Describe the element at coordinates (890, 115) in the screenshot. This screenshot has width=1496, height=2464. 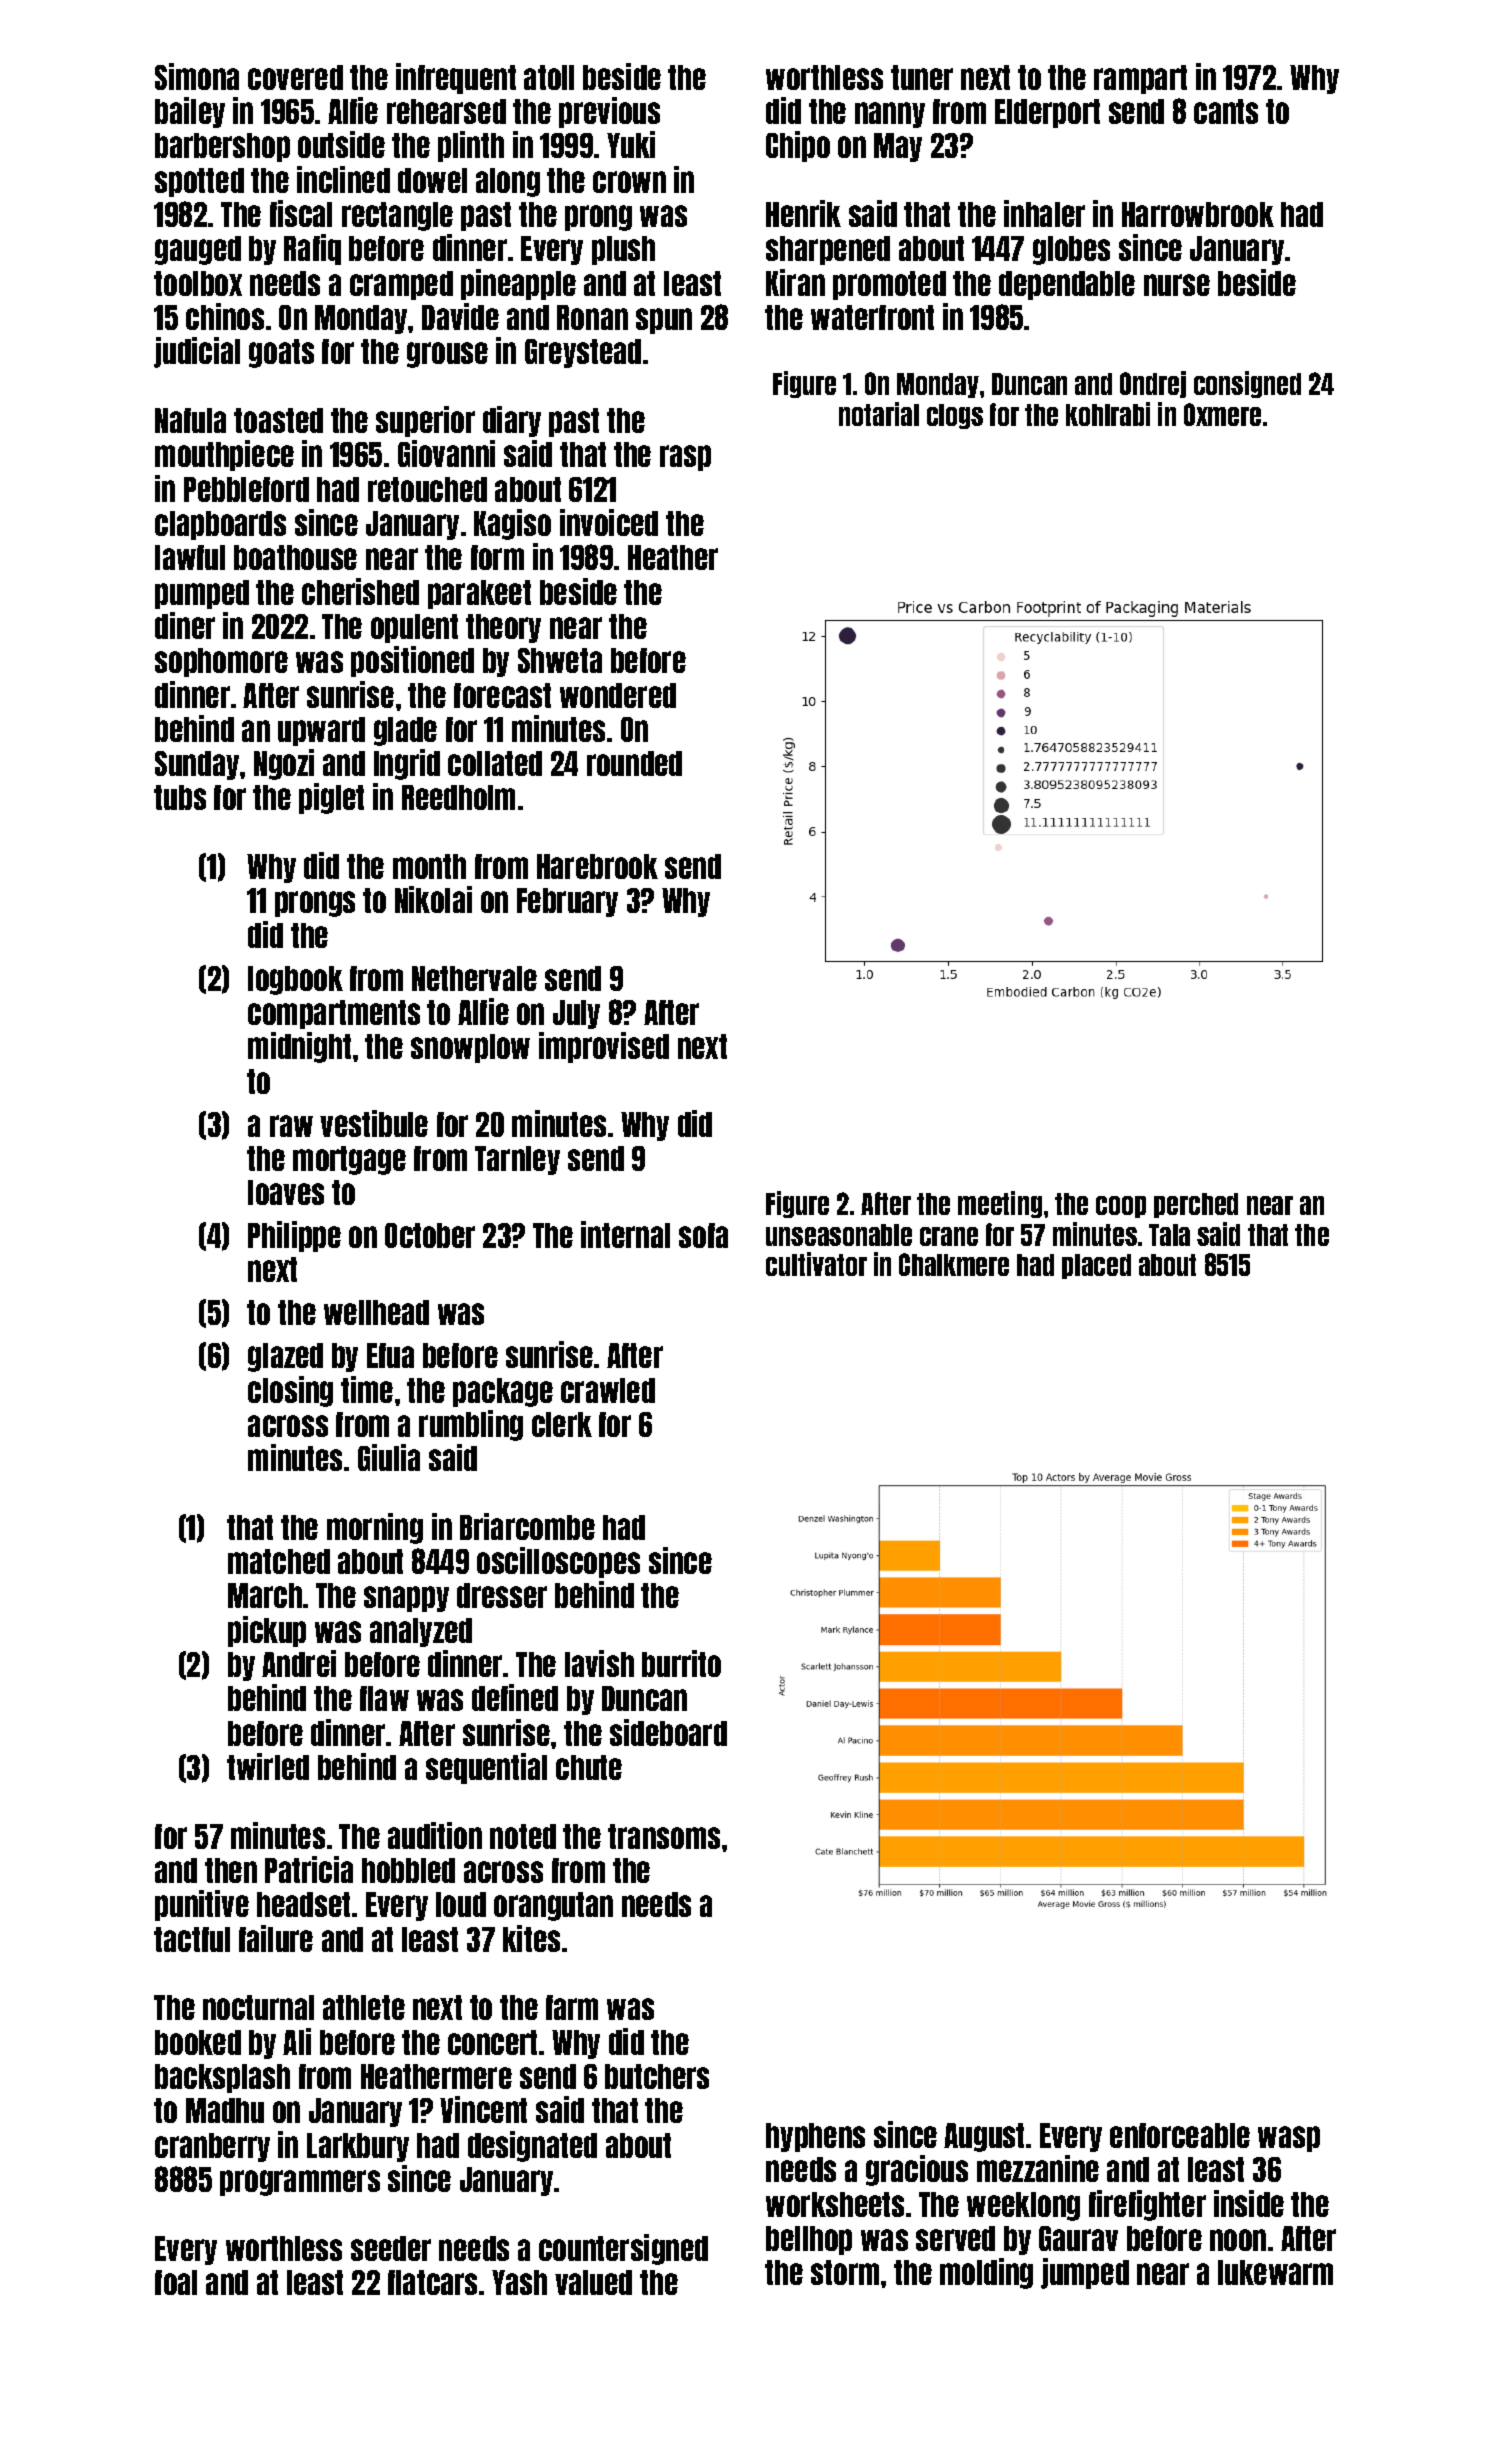
I see `nanny` at that location.
